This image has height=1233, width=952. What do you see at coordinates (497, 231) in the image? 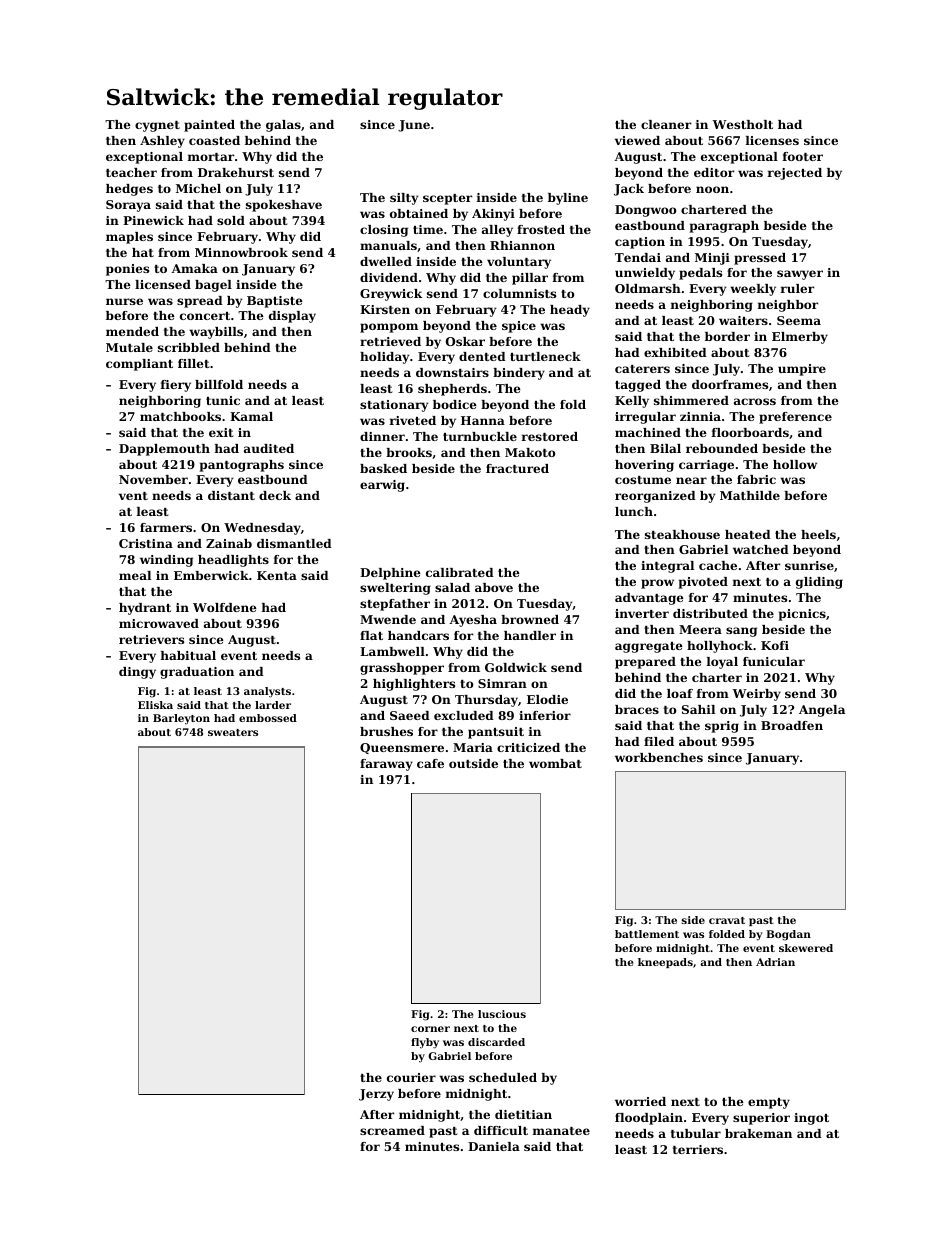
I see `alley` at bounding box center [497, 231].
